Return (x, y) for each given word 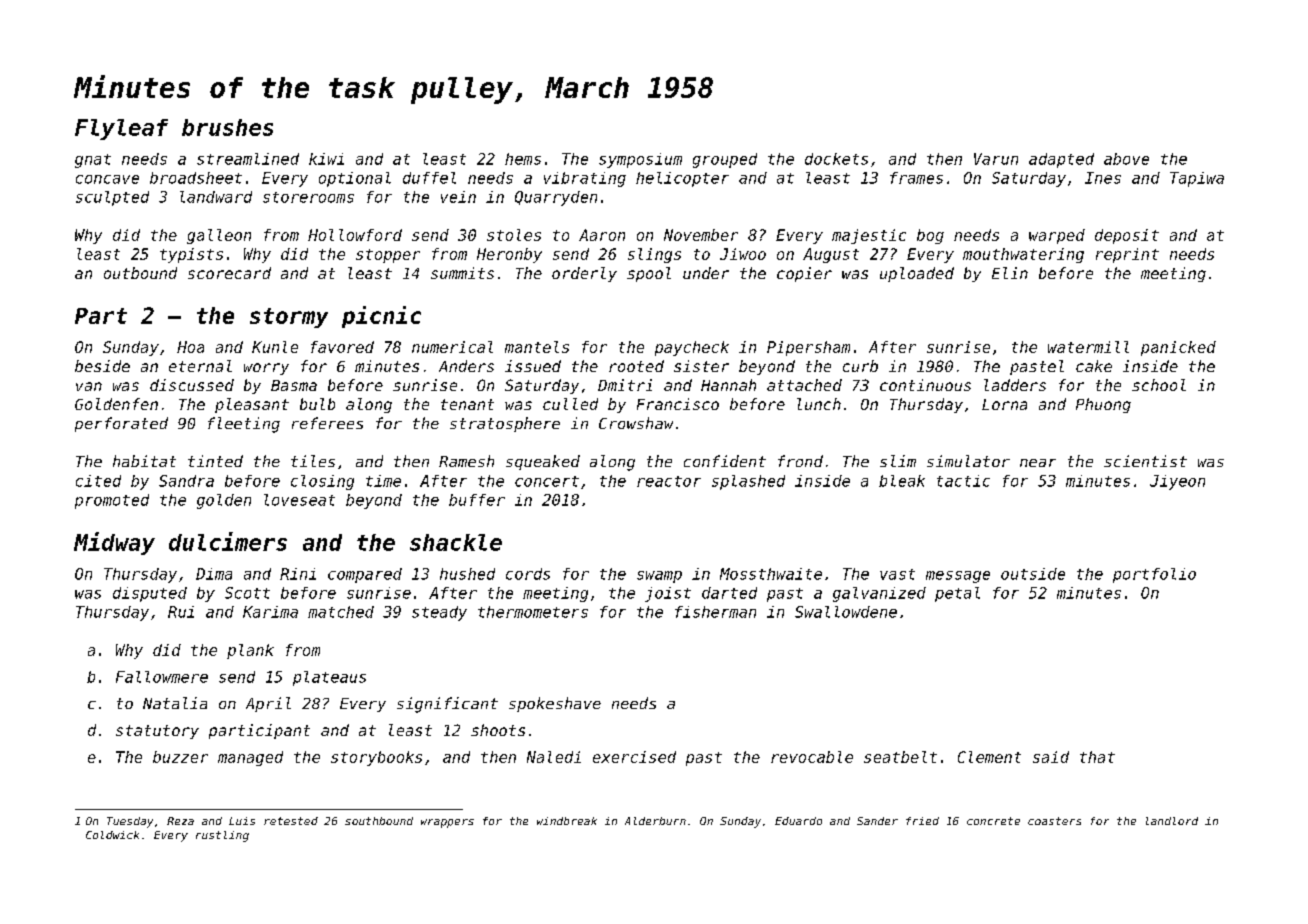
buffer (477, 500)
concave (107, 179)
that (1097, 757)
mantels (537, 347)
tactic (963, 481)
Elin (1010, 273)
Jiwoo (743, 254)
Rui (181, 612)
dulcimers (228, 541)
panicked (1178, 348)
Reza (180, 821)
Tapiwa (1197, 179)
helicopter (682, 179)
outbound (140, 273)
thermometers (533, 612)
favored (342, 347)
